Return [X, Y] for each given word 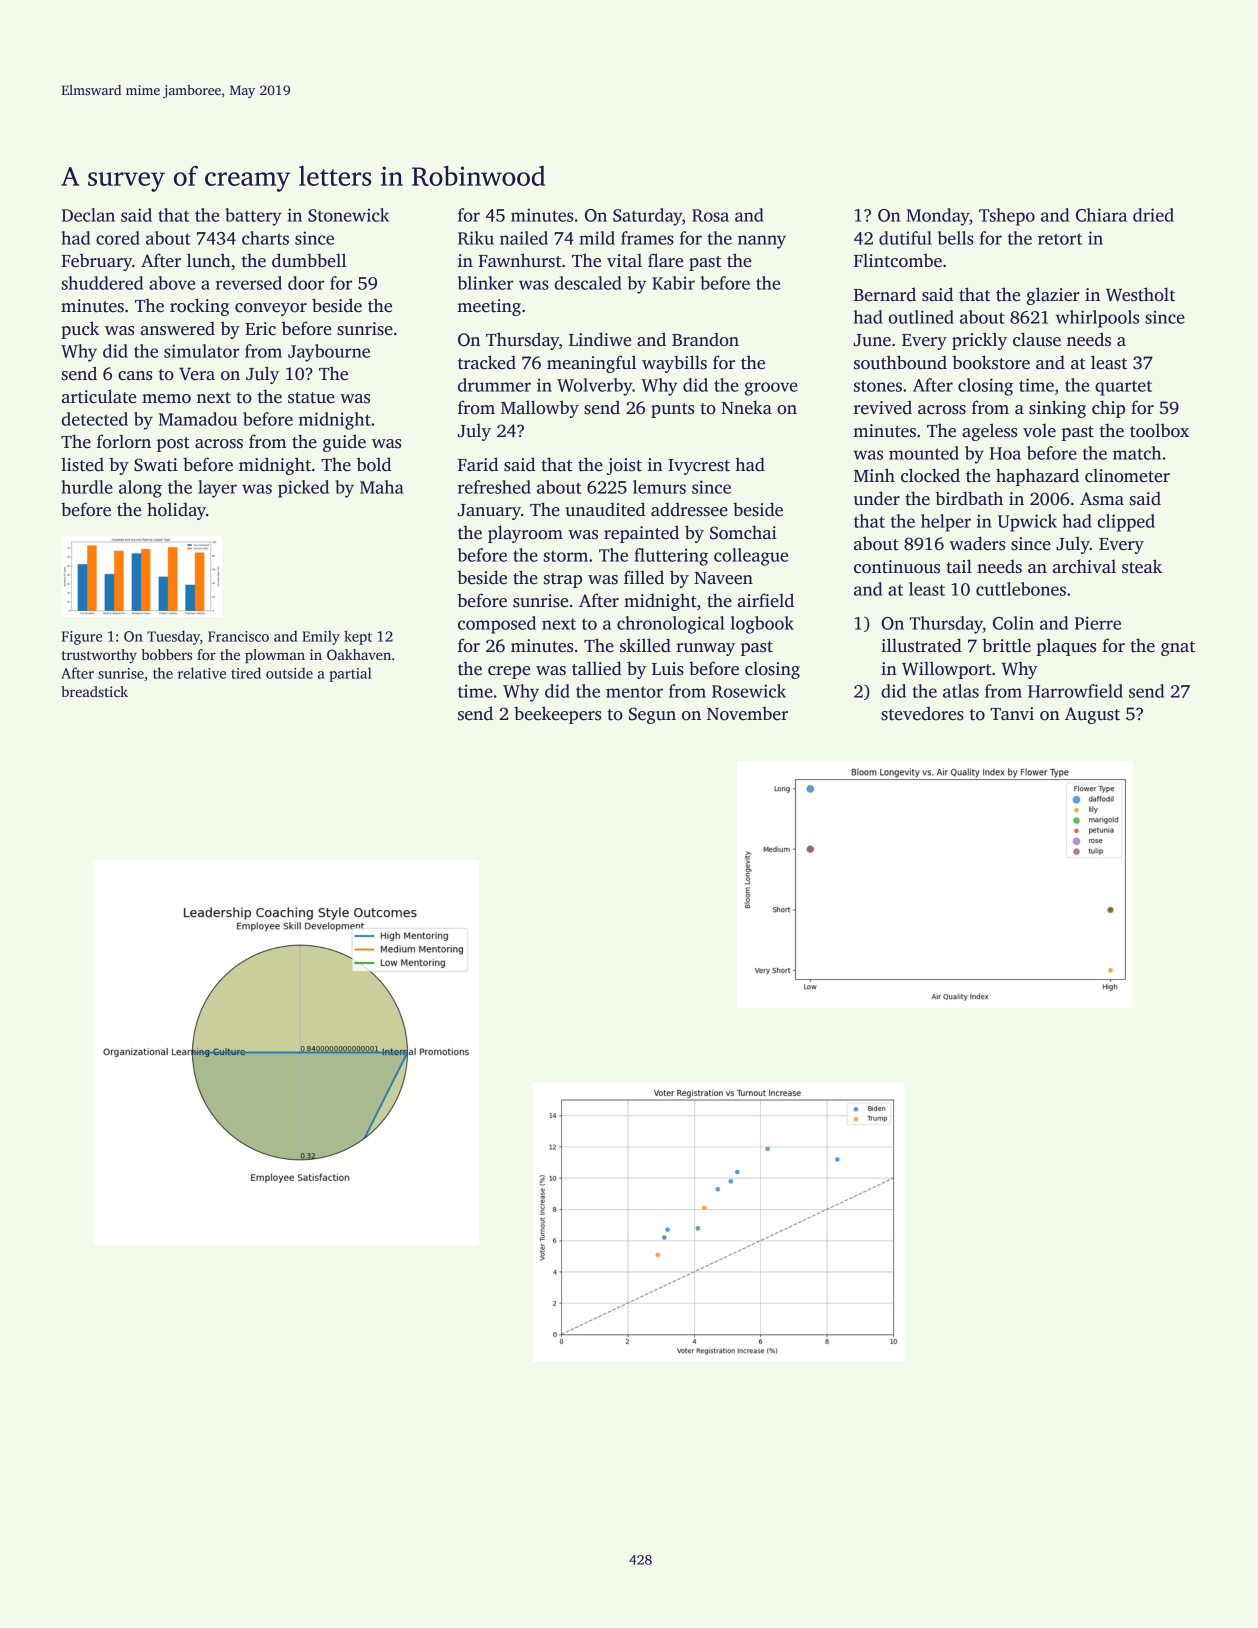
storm [566, 556]
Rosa [710, 215]
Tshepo [1007, 217]
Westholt [1140, 294]
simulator [201, 351]
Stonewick [348, 215]
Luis [668, 669]
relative [202, 673]
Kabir [673, 283]
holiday [176, 511]
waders [977, 543]
